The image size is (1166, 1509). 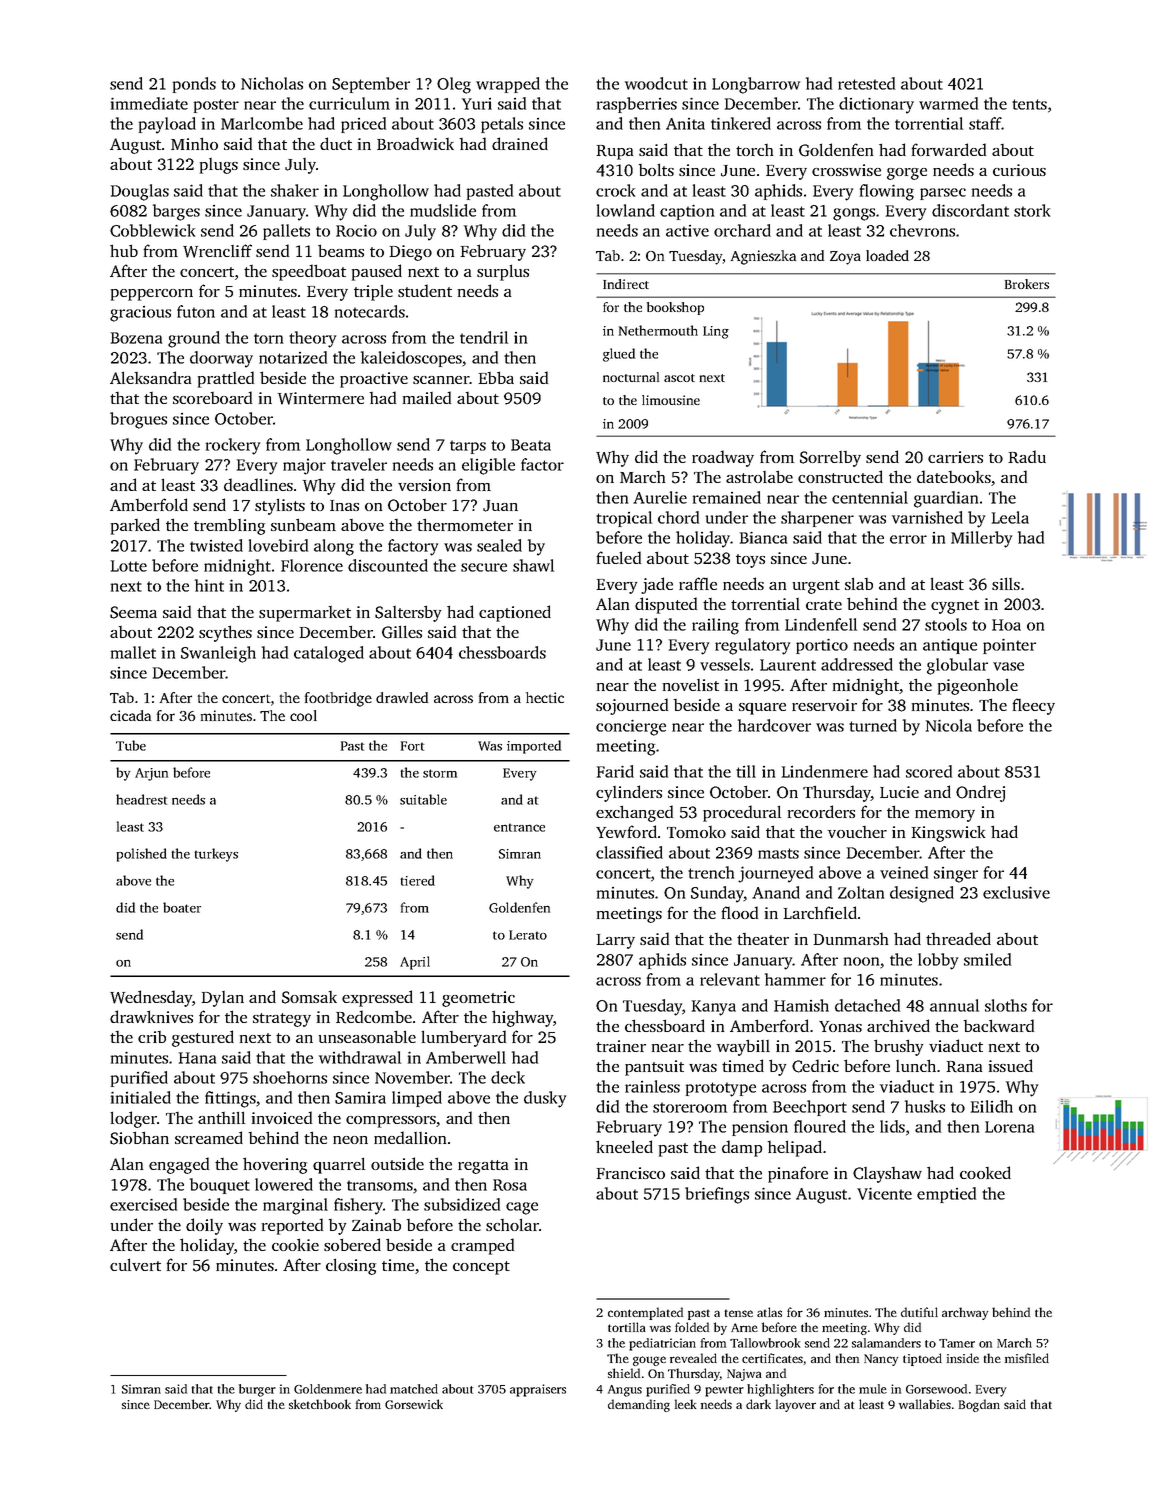 What do you see at coordinates (698, 583) in the page?
I see `raffle` at bounding box center [698, 583].
